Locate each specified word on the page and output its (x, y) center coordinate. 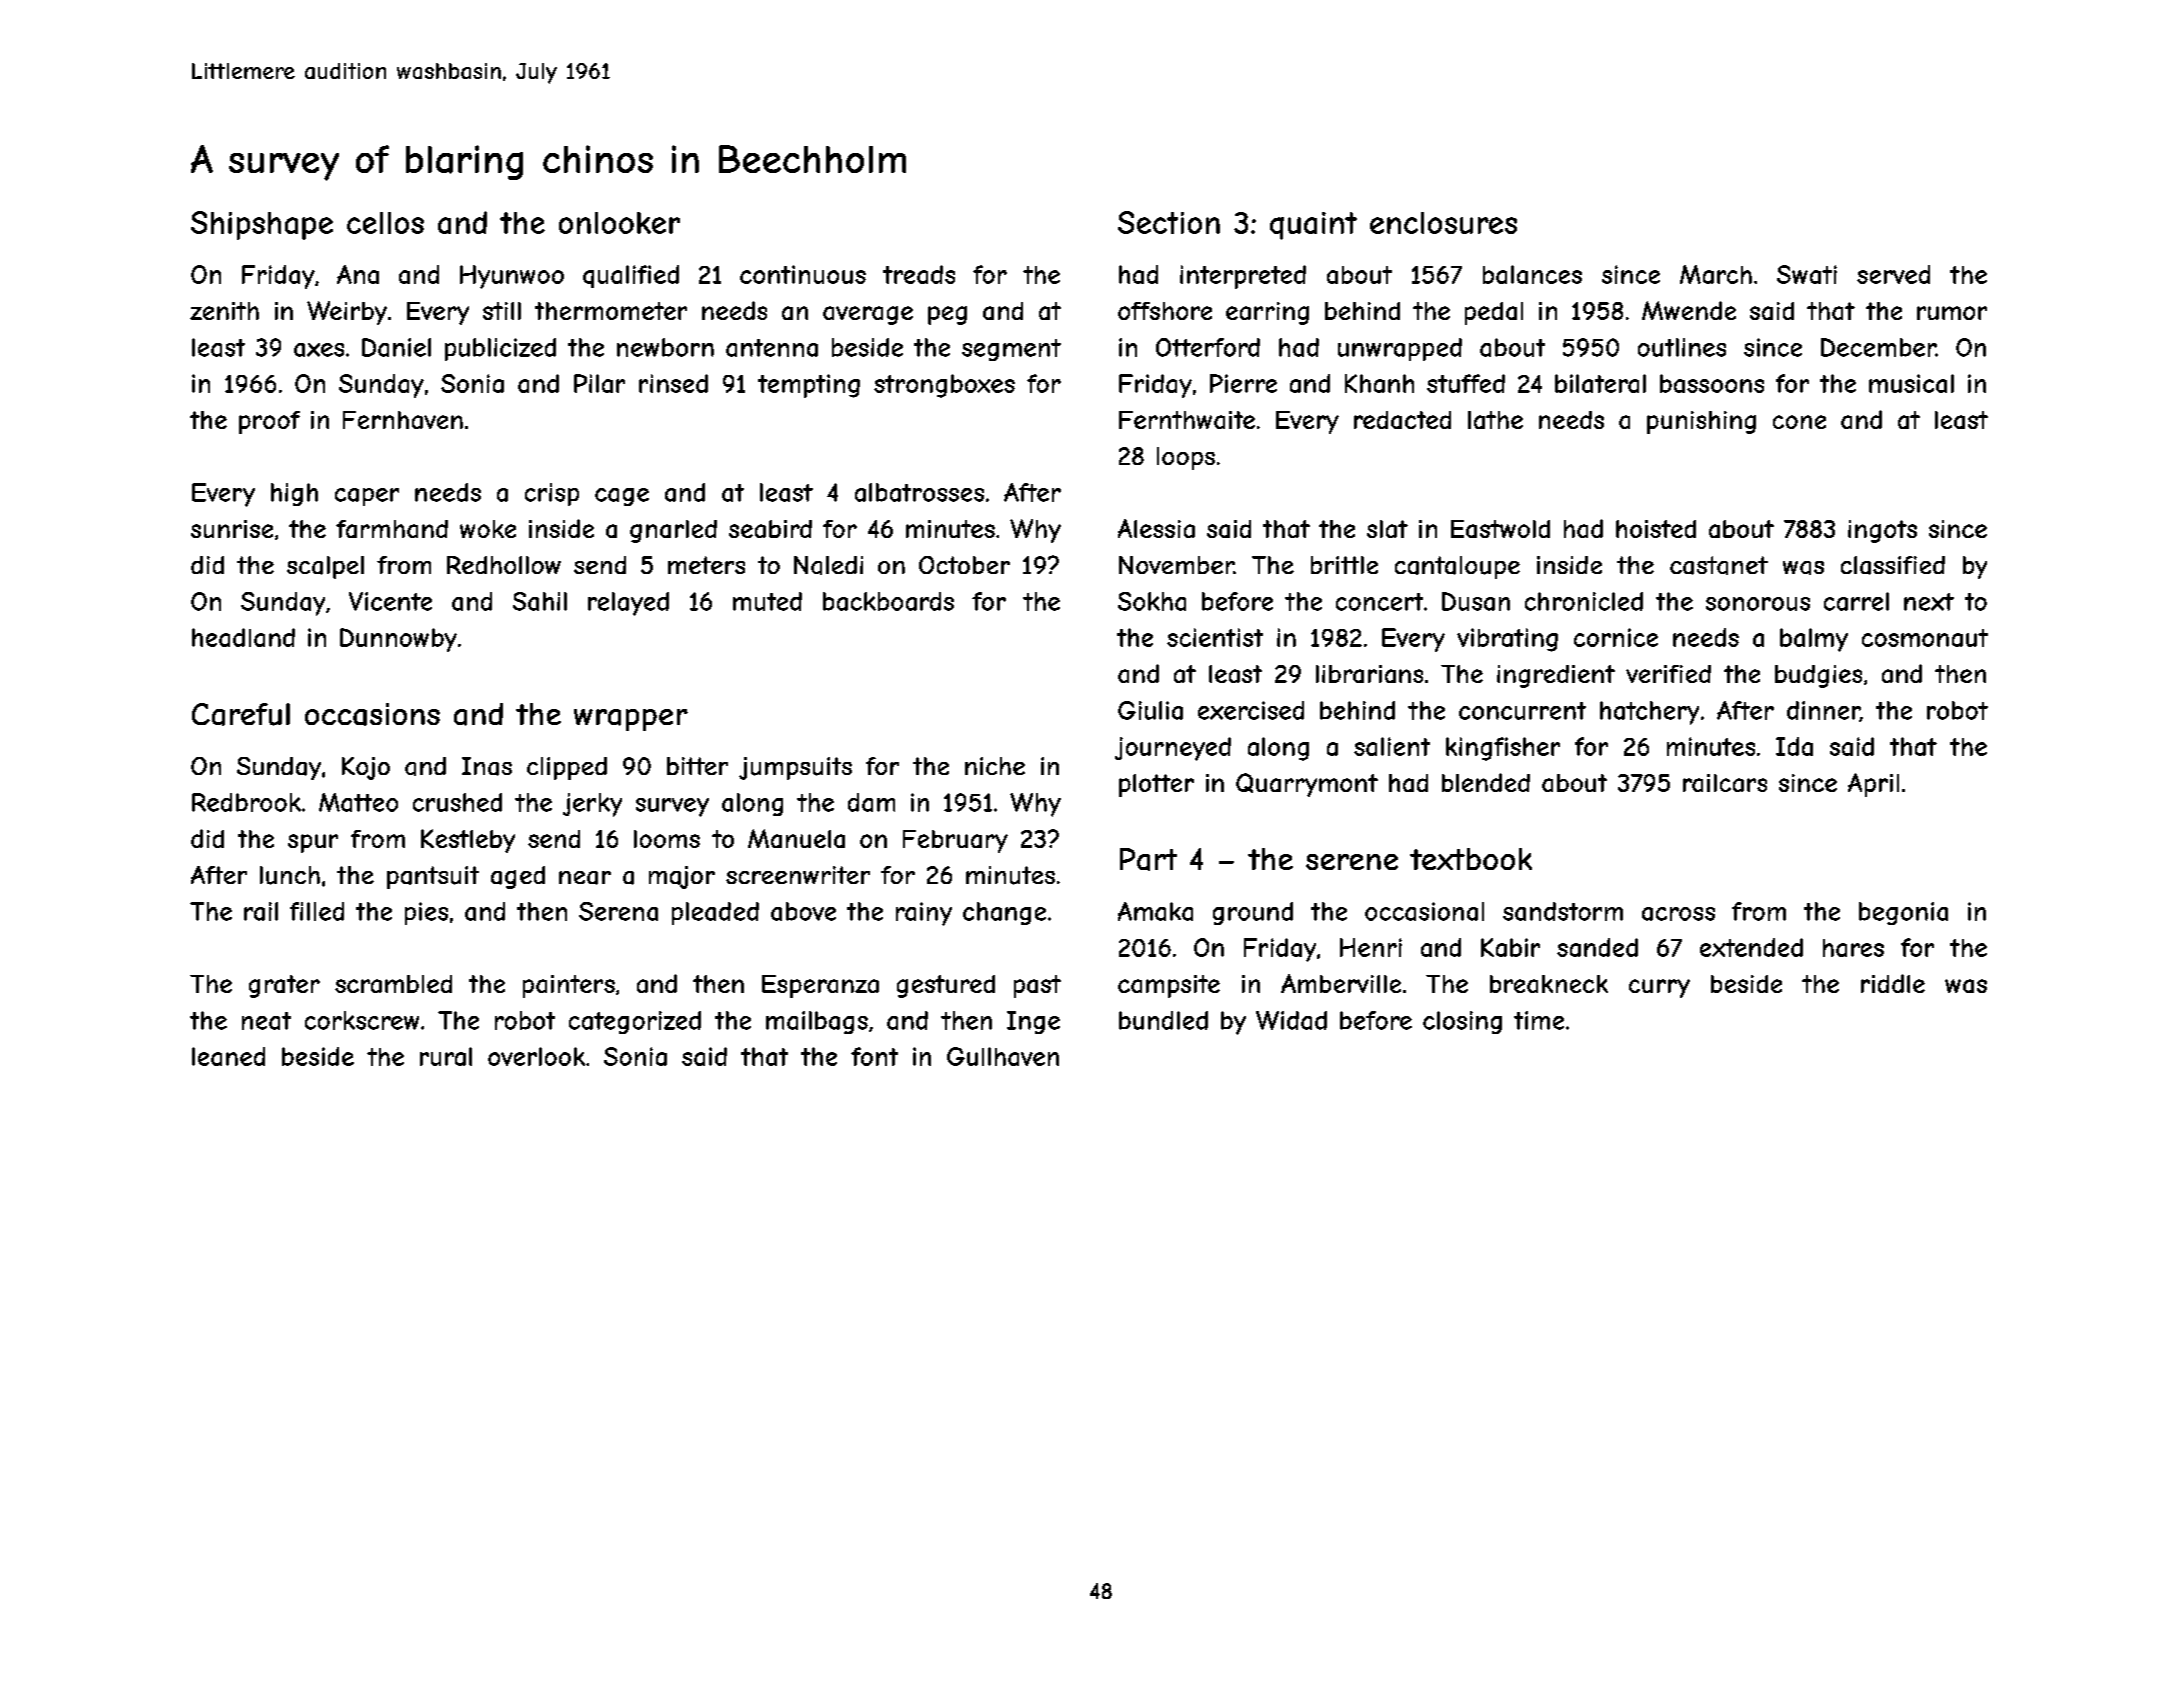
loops (1186, 458)
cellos (385, 223)
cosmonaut (1925, 638)
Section (1169, 222)
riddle (1893, 983)
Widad (1291, 1020)
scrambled (393, 984)
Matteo (358, 802)
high (294, 494)
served (1893, 274)
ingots (1882, 531)
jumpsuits (795, 768)
